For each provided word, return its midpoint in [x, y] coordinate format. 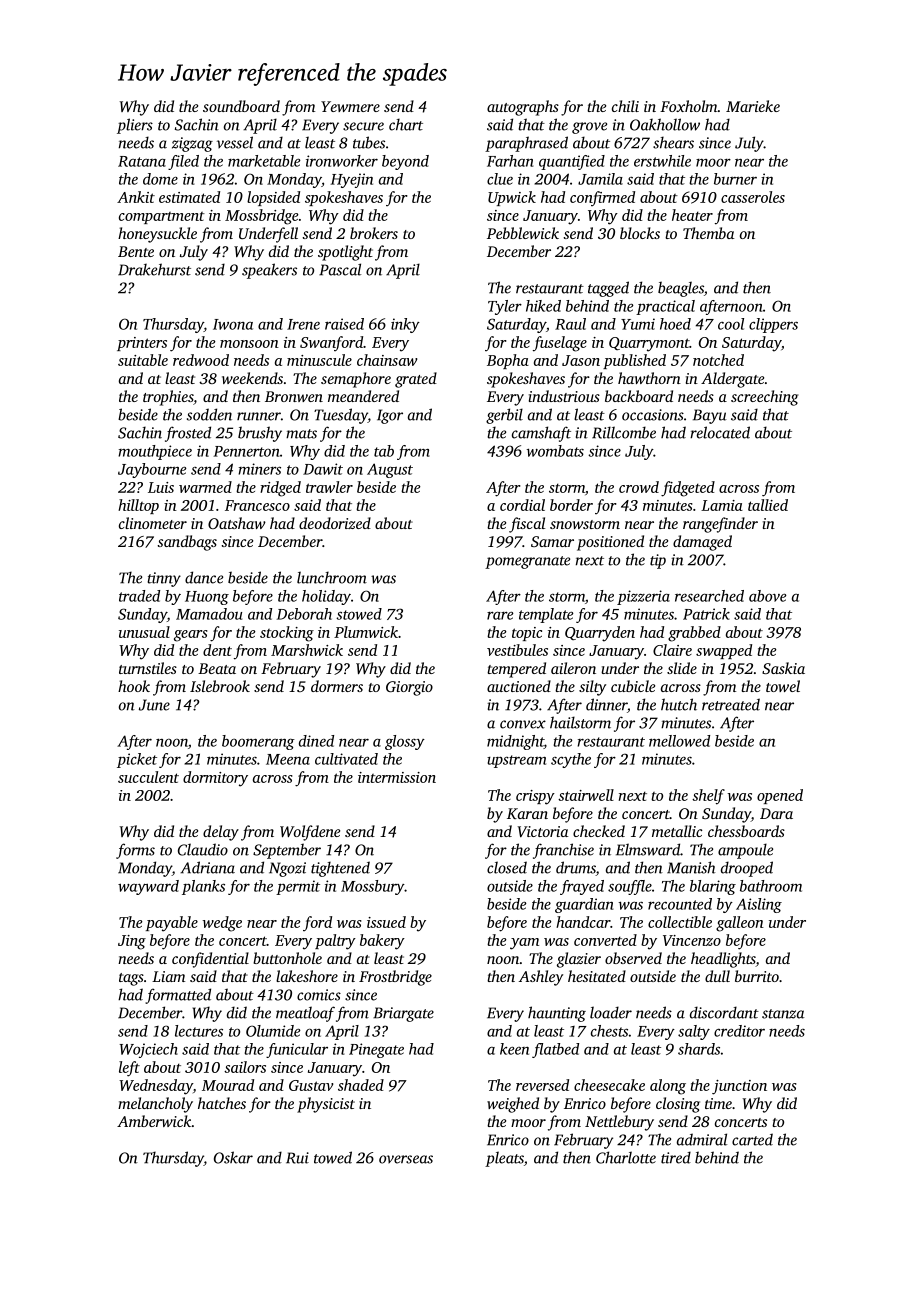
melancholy [155, 1105]
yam [524, 944]
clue [500, 179]
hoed [675, 324]
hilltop [138, 506]
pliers [135, 126]
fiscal [527, 525]
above [768, 596]
